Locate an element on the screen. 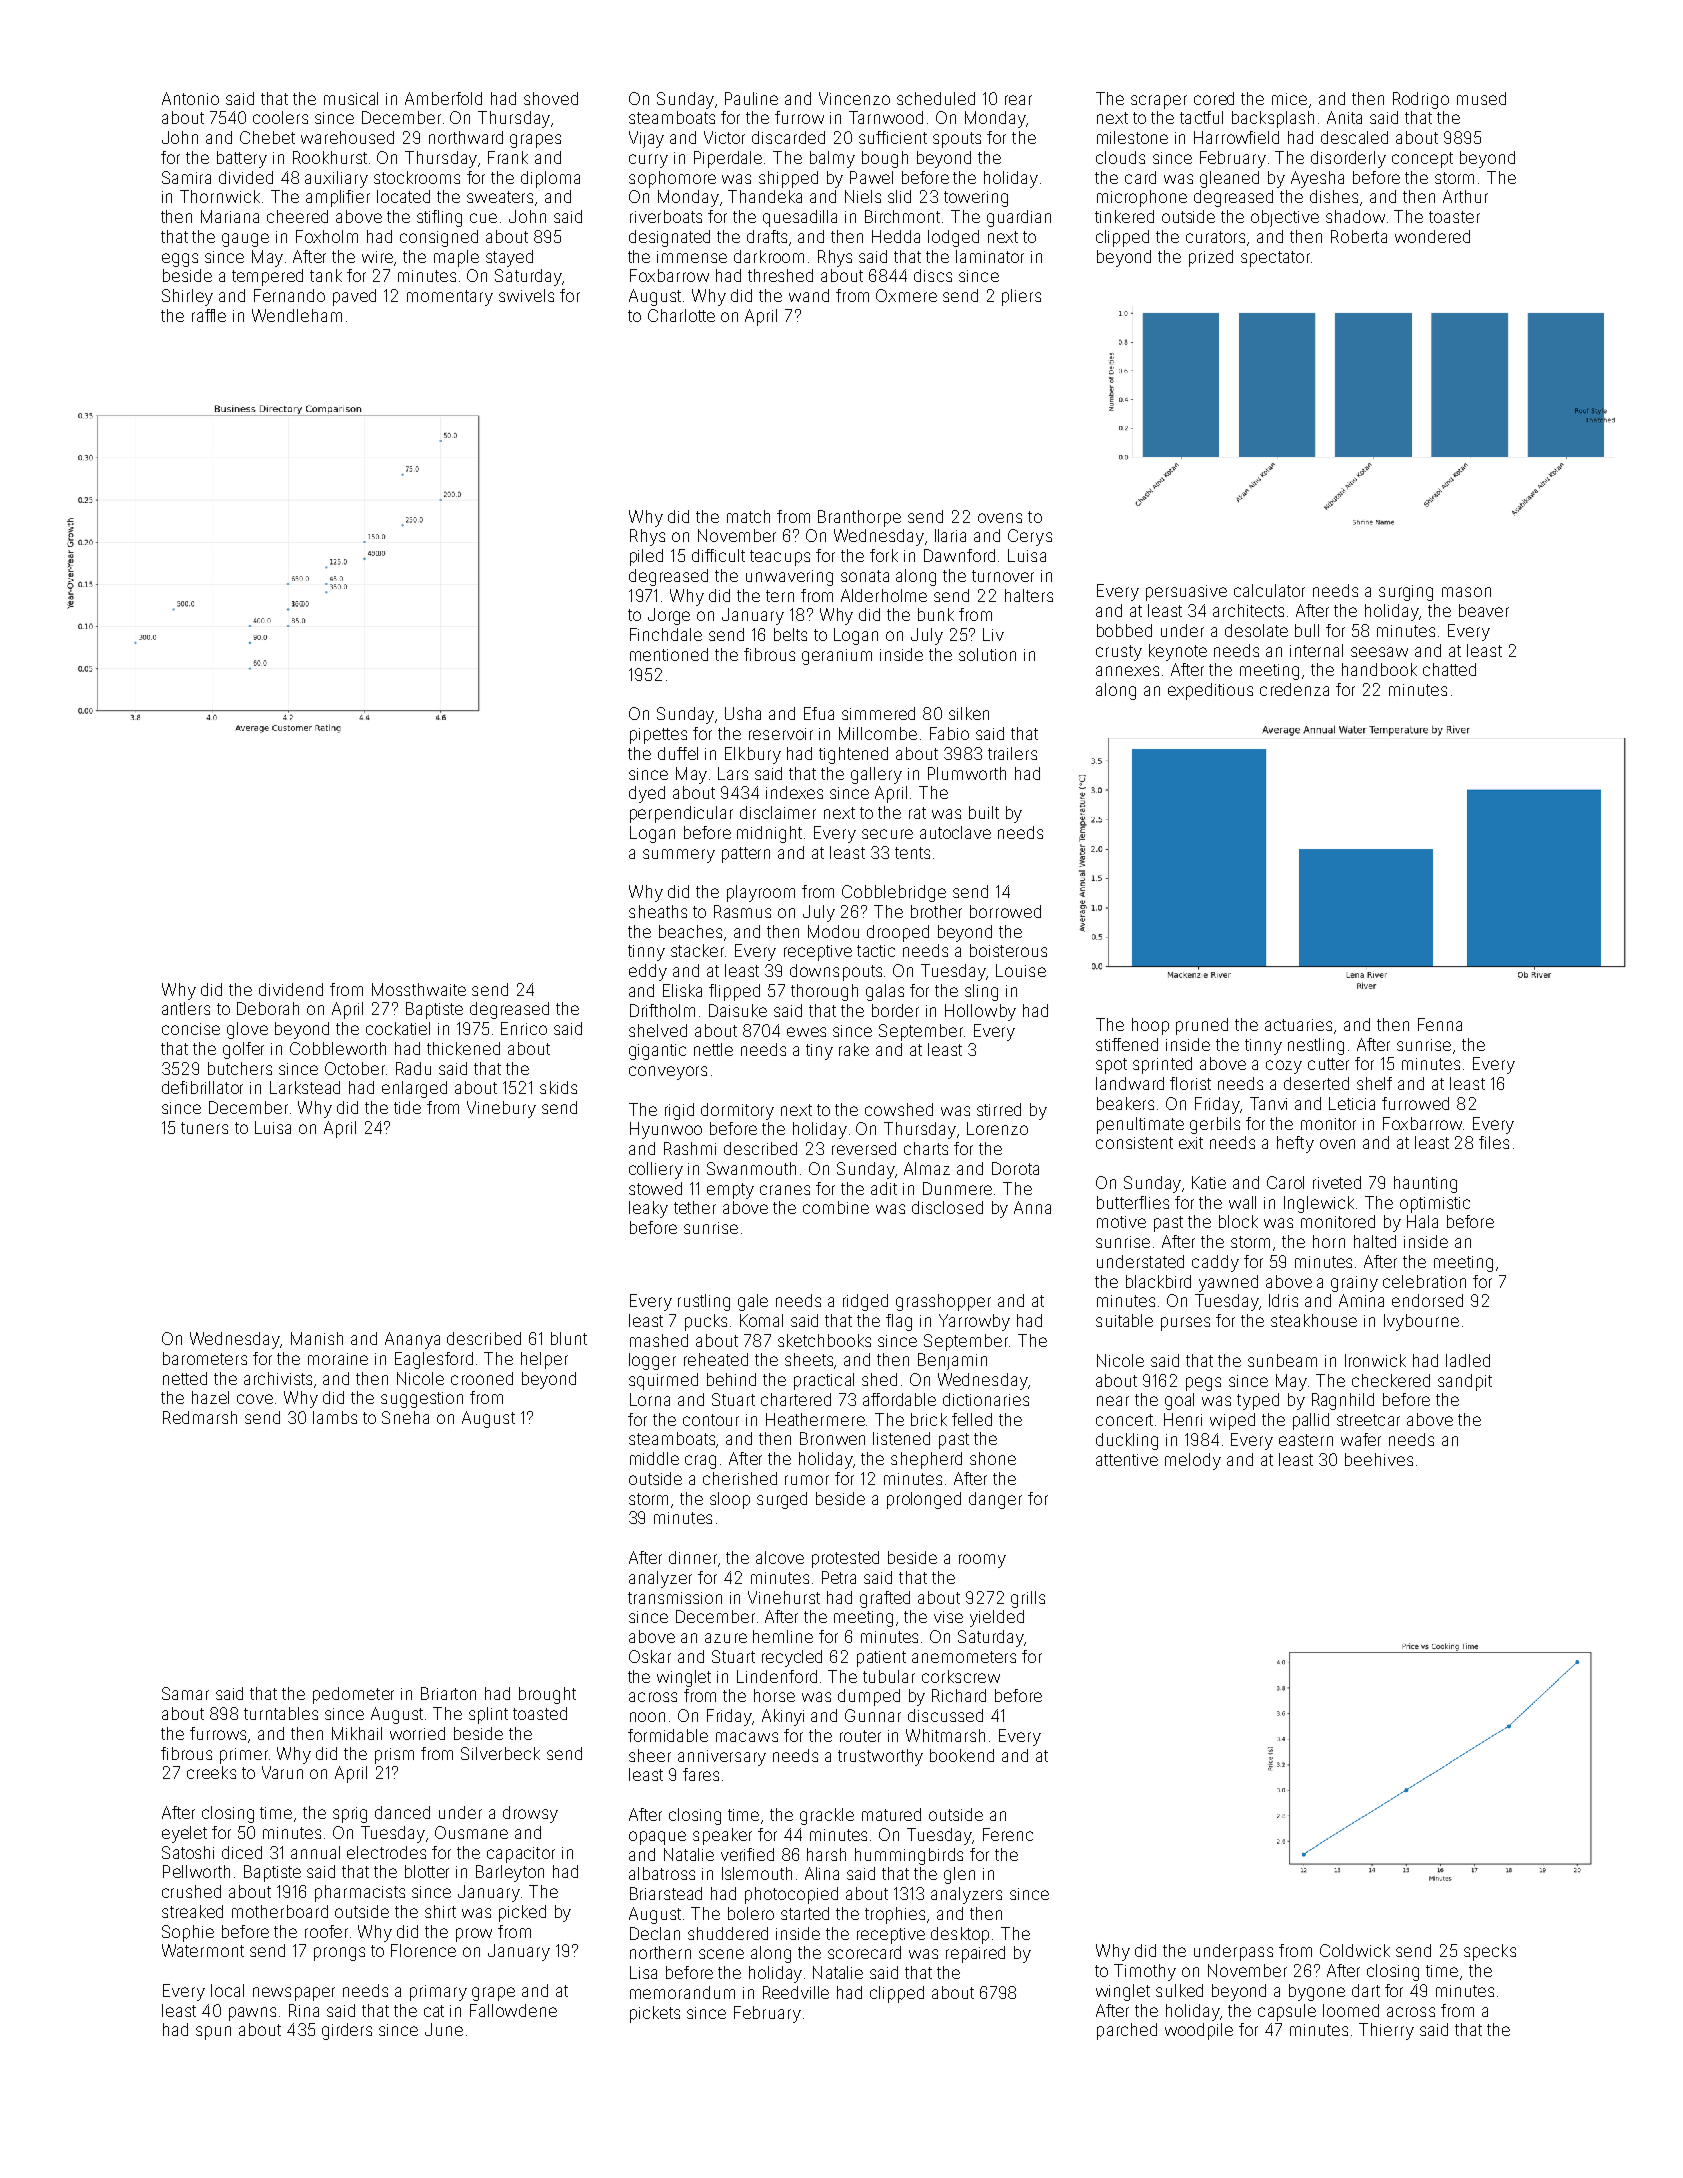  Vincenzo is located at coordinates (854, 98).
